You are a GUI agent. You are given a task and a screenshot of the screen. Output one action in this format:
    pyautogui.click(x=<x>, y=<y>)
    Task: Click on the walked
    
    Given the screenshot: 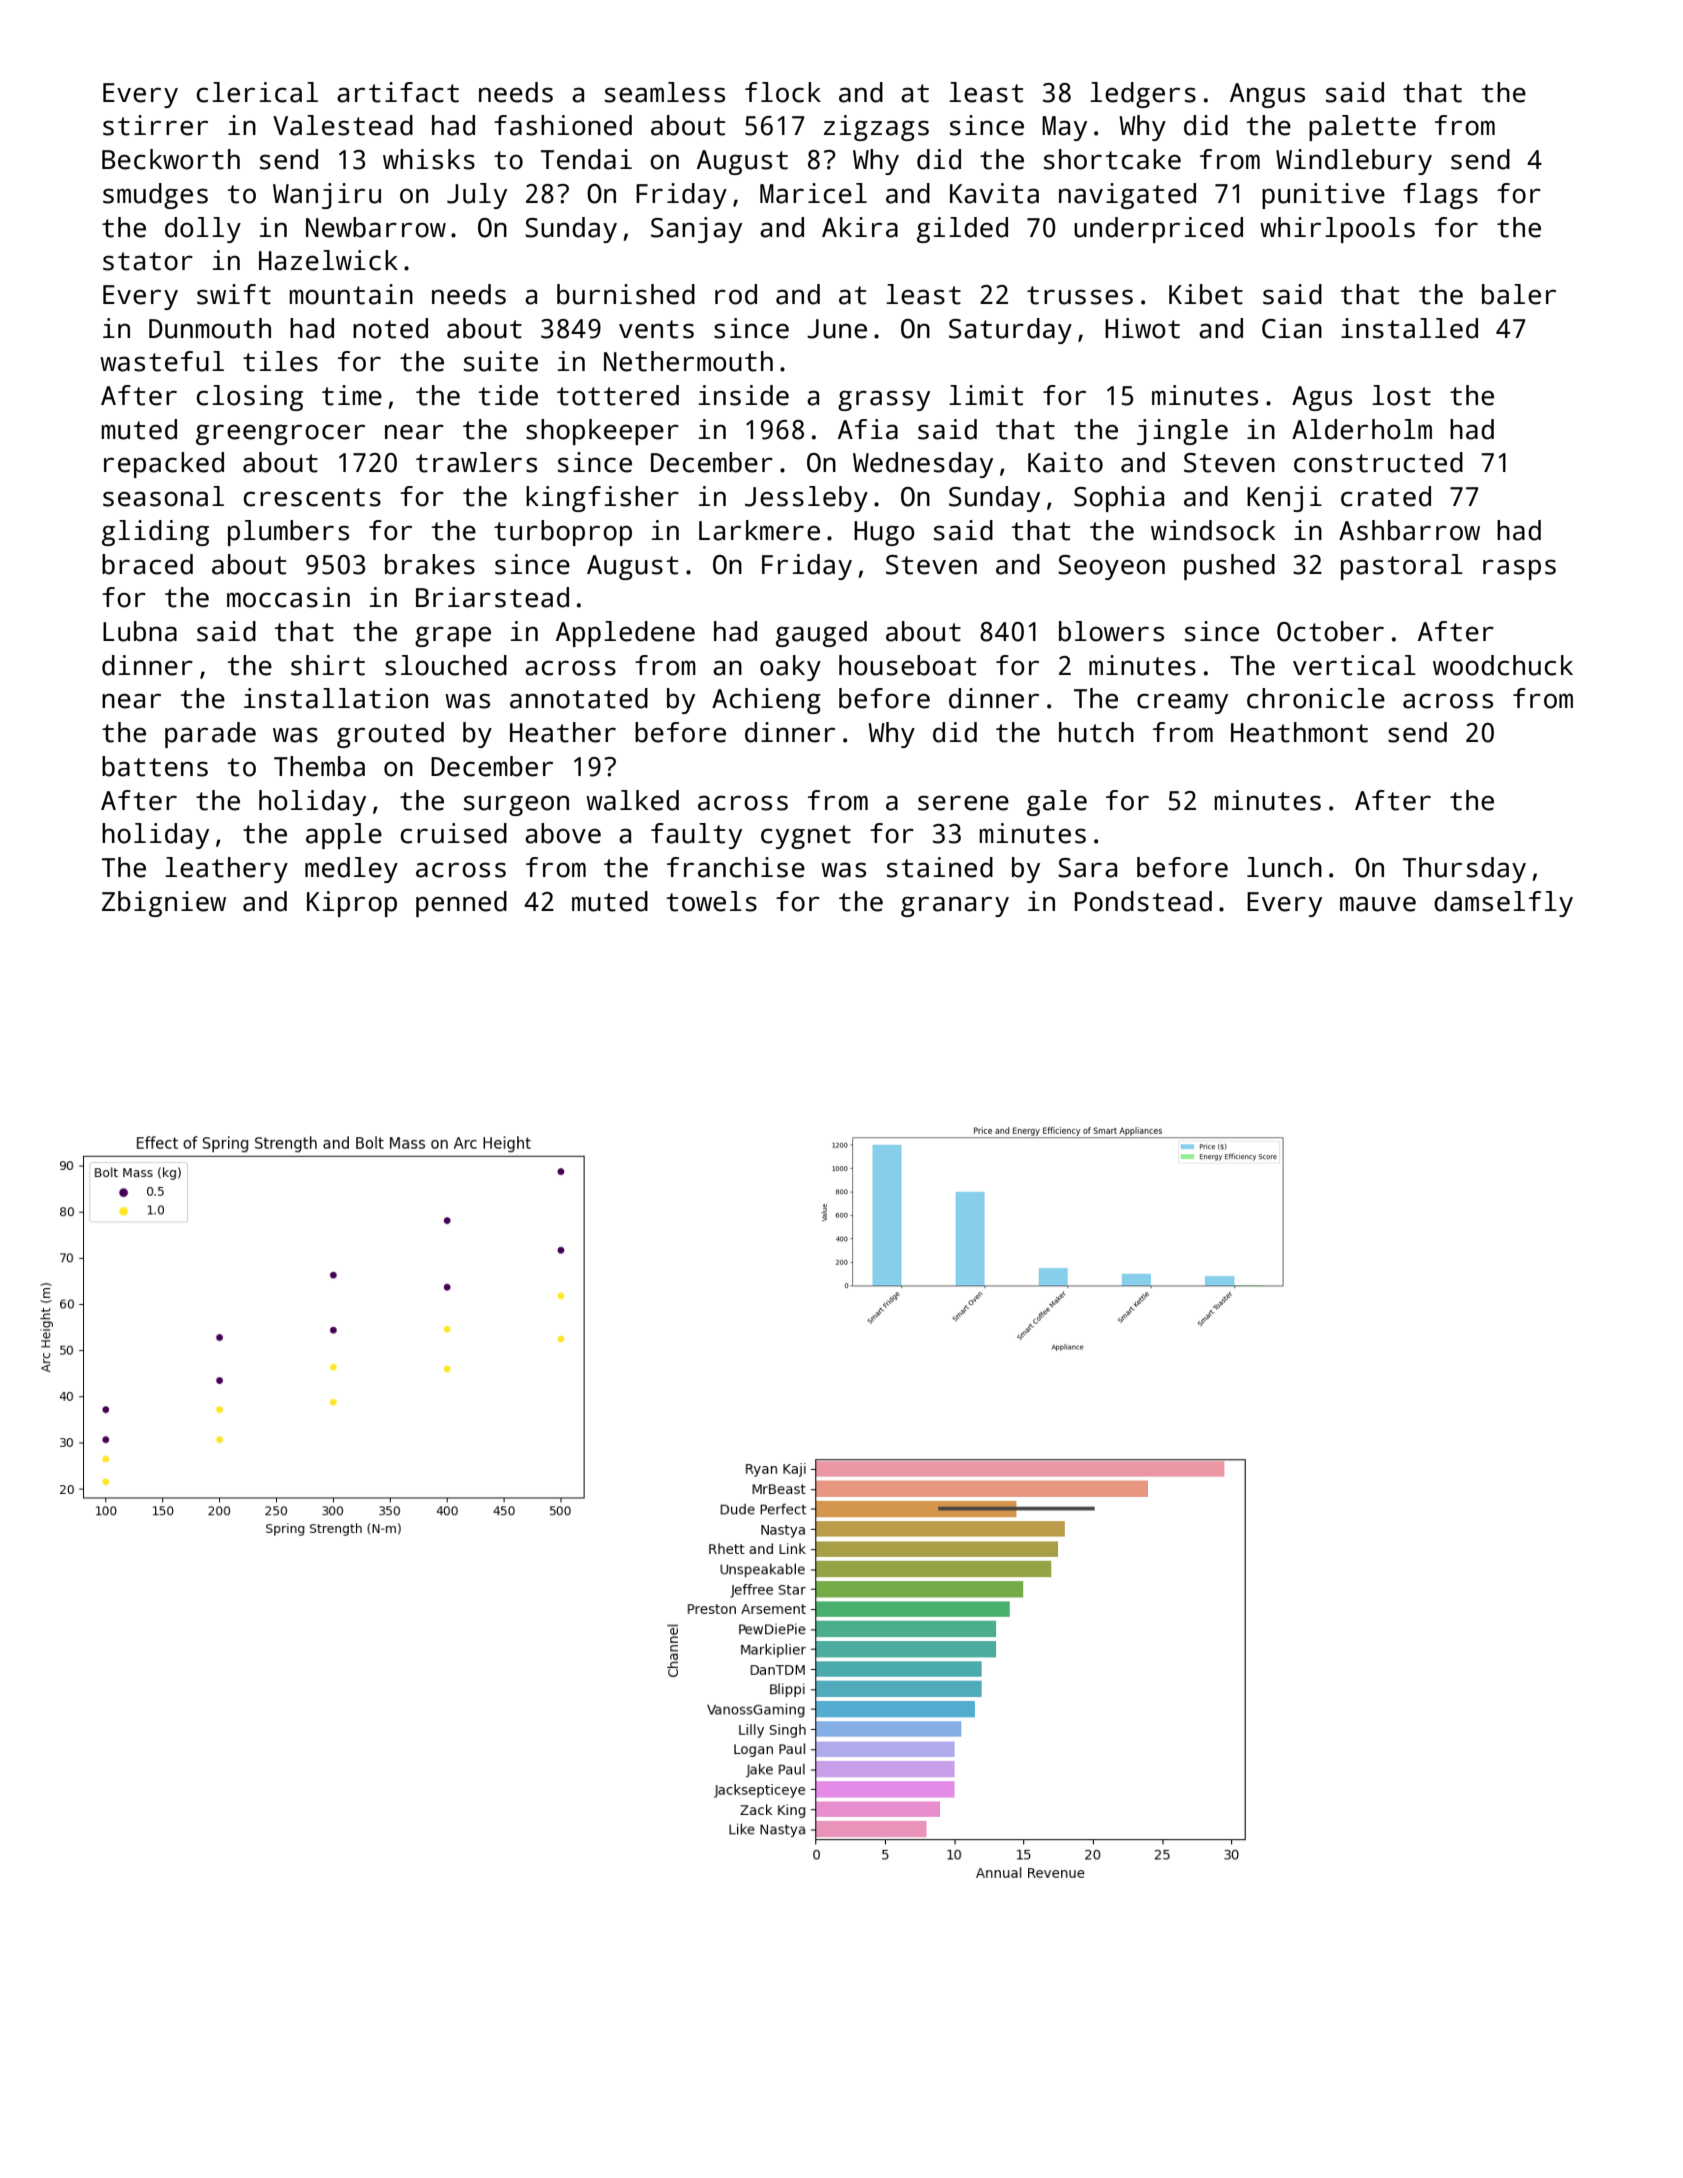 What is the action you would take?
    pyautogui.click(x=632, y=800)
